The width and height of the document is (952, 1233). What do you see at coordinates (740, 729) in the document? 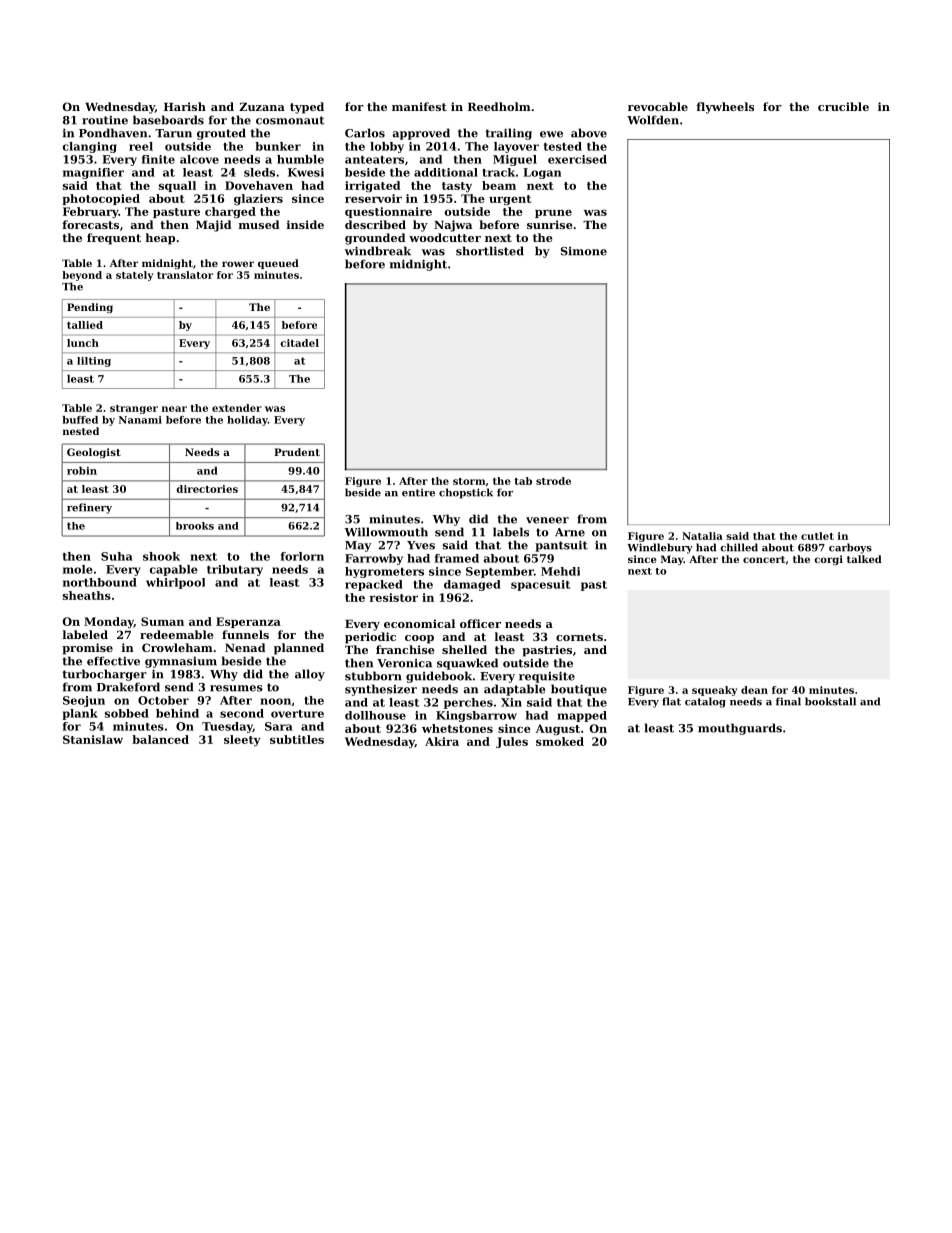
I see `mouthguards` at bounding box center [740, 729].
